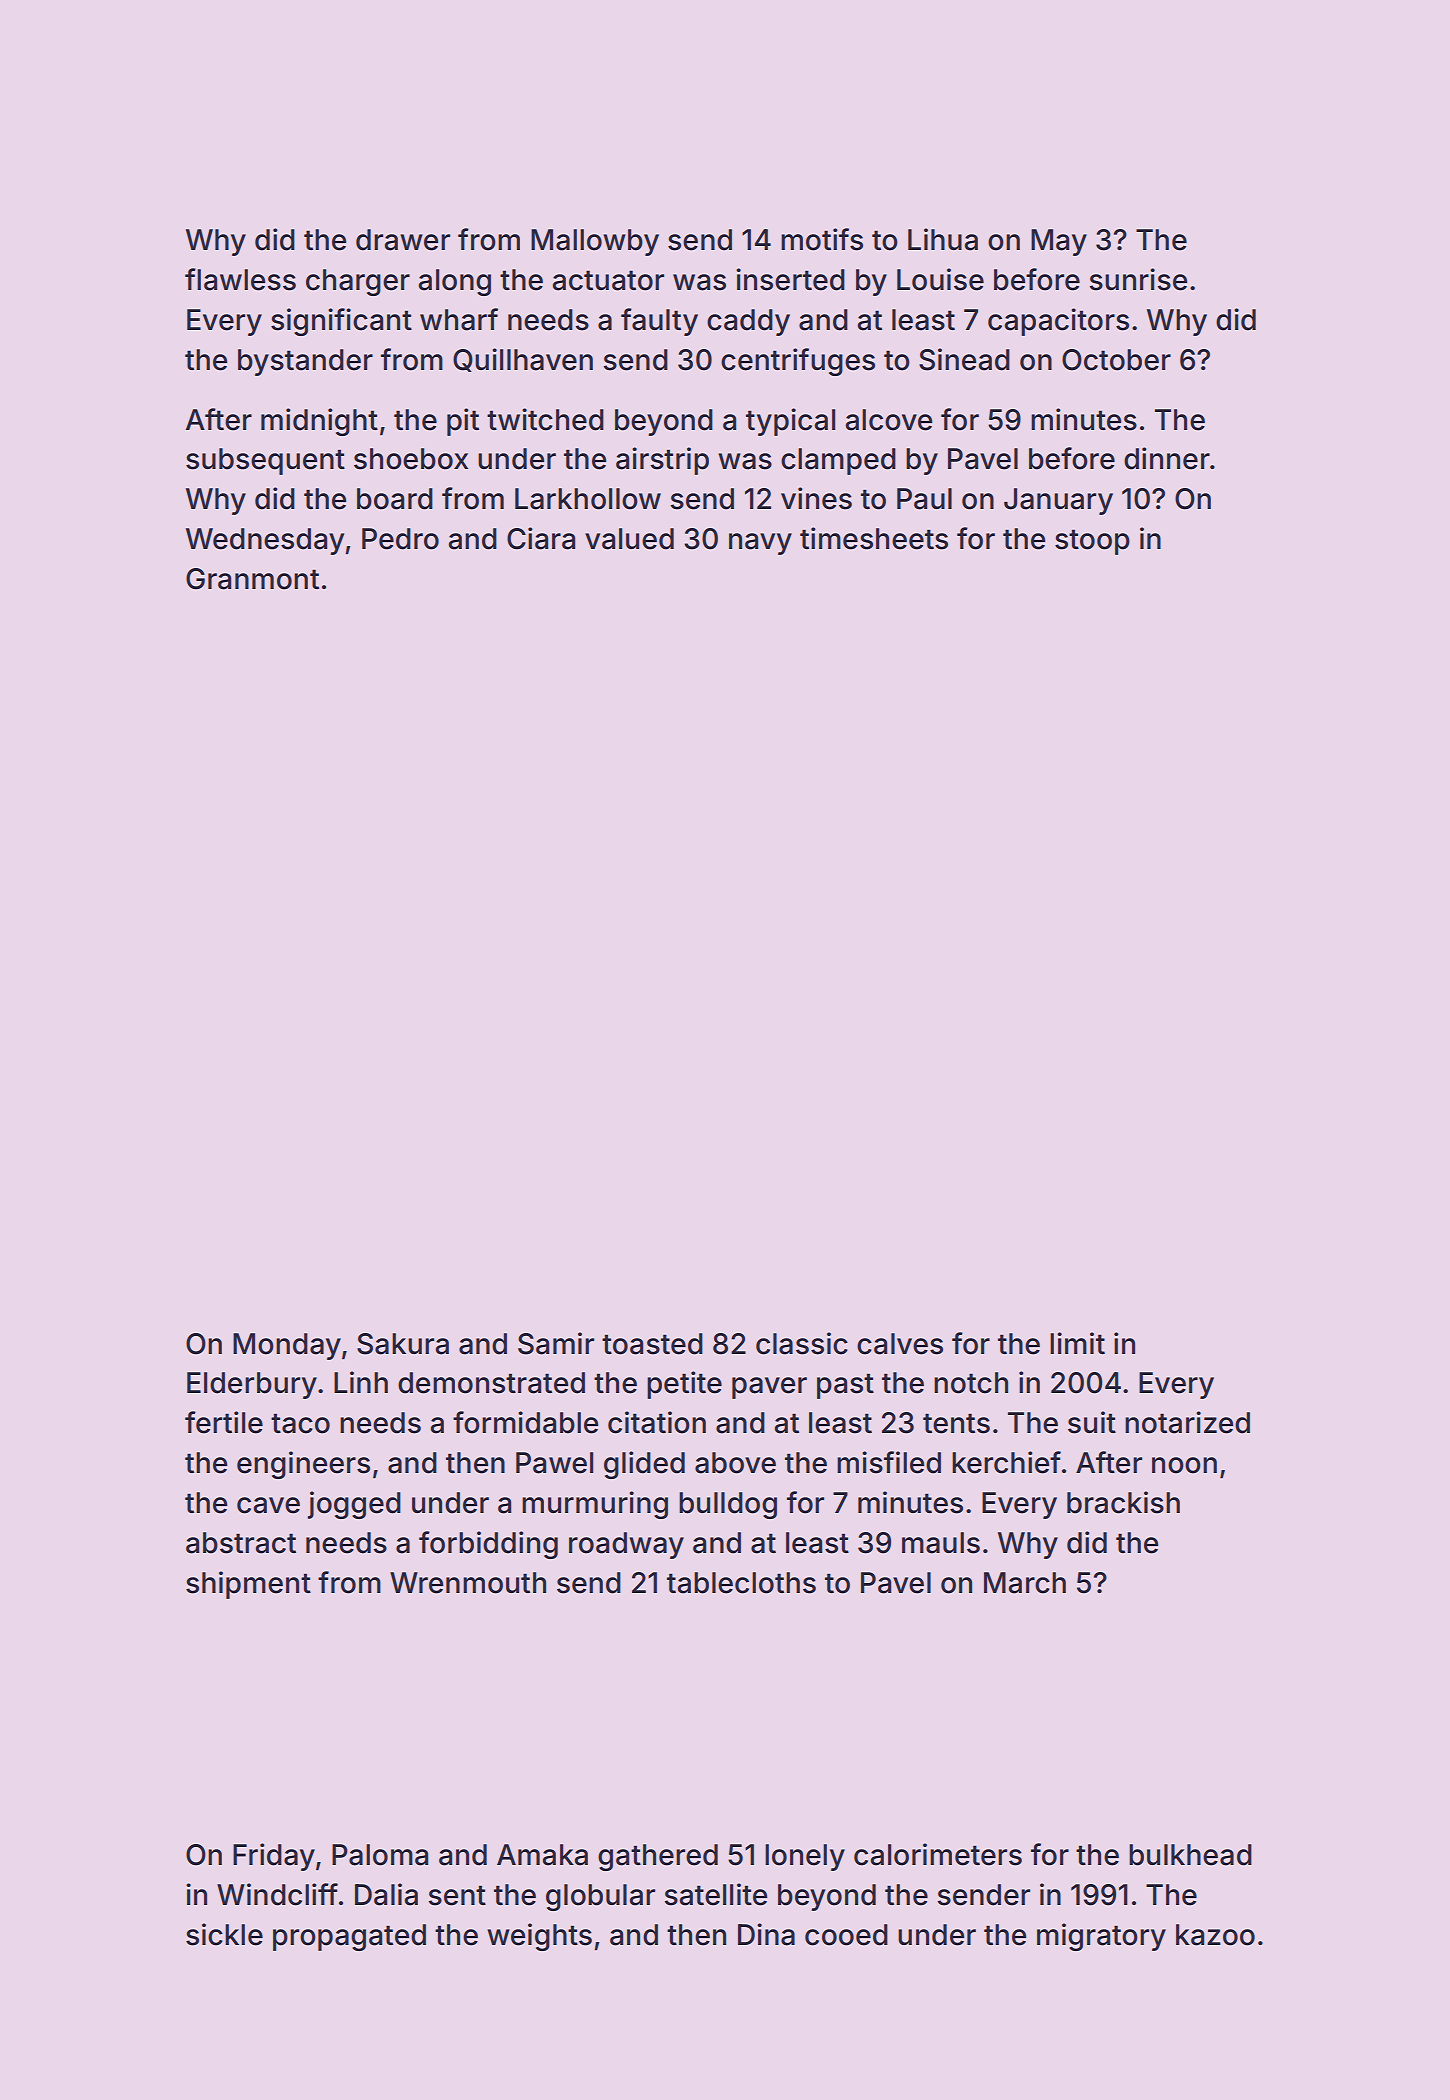  What do you see at coordinates (539, 1937) in the screenshot?
I see `weights` at bounding box center [539, 1937].
